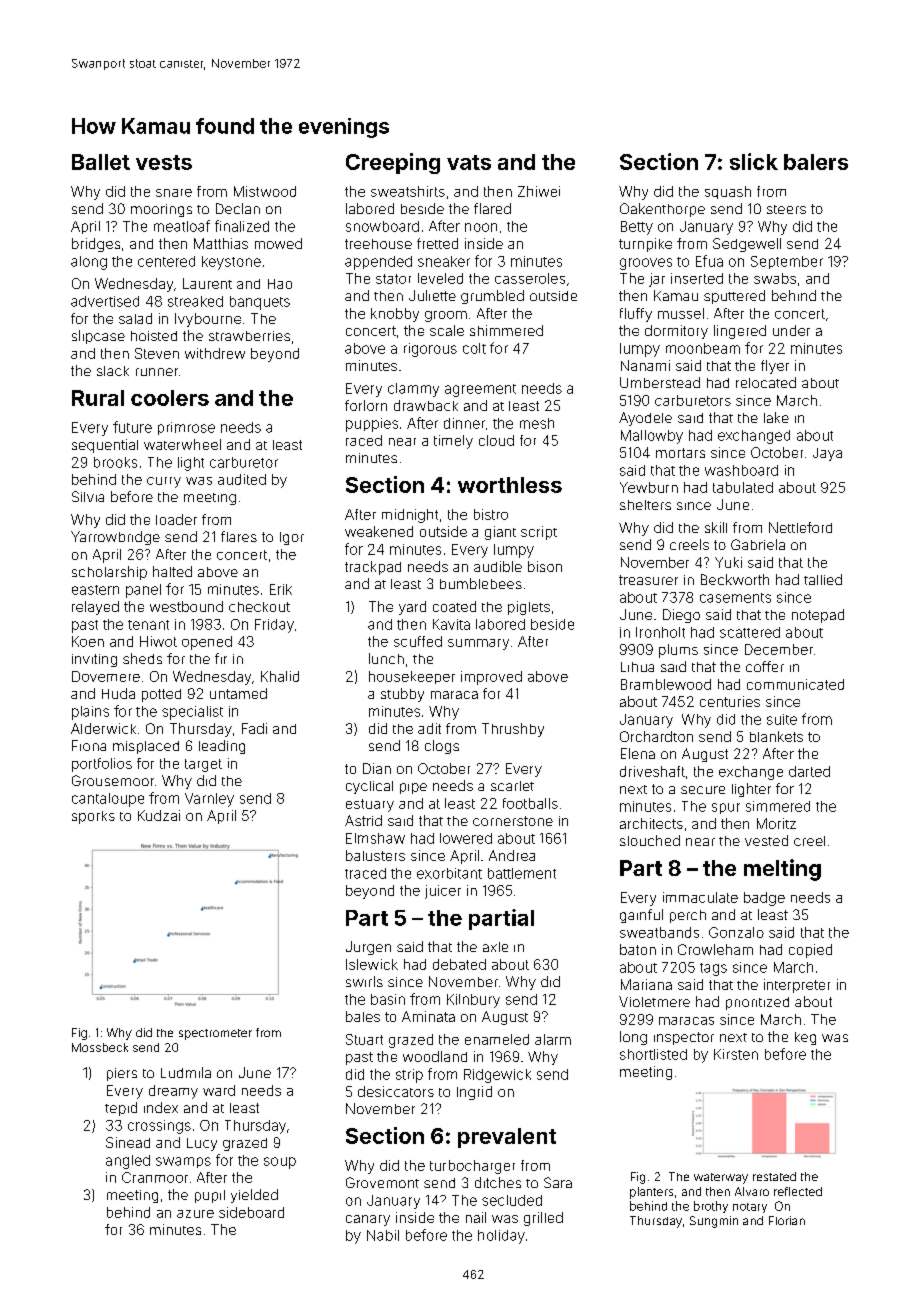 This image has width=924, height=1308. What do you see at coordinates (210, 1196) in the image?
I see `pupil` at bounding box center [210, 1196].
